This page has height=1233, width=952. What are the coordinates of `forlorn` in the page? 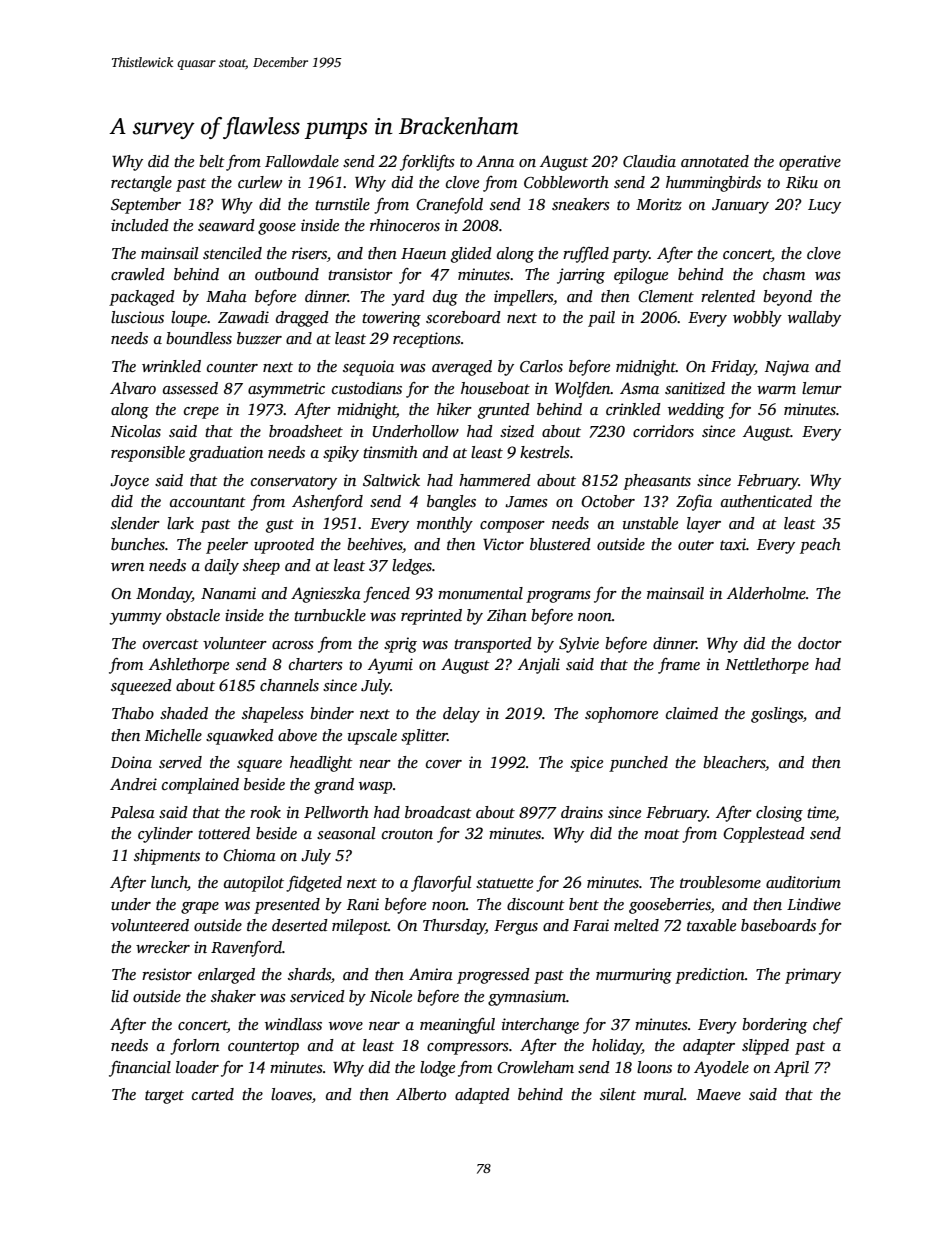 It's located at (195, 1047).
